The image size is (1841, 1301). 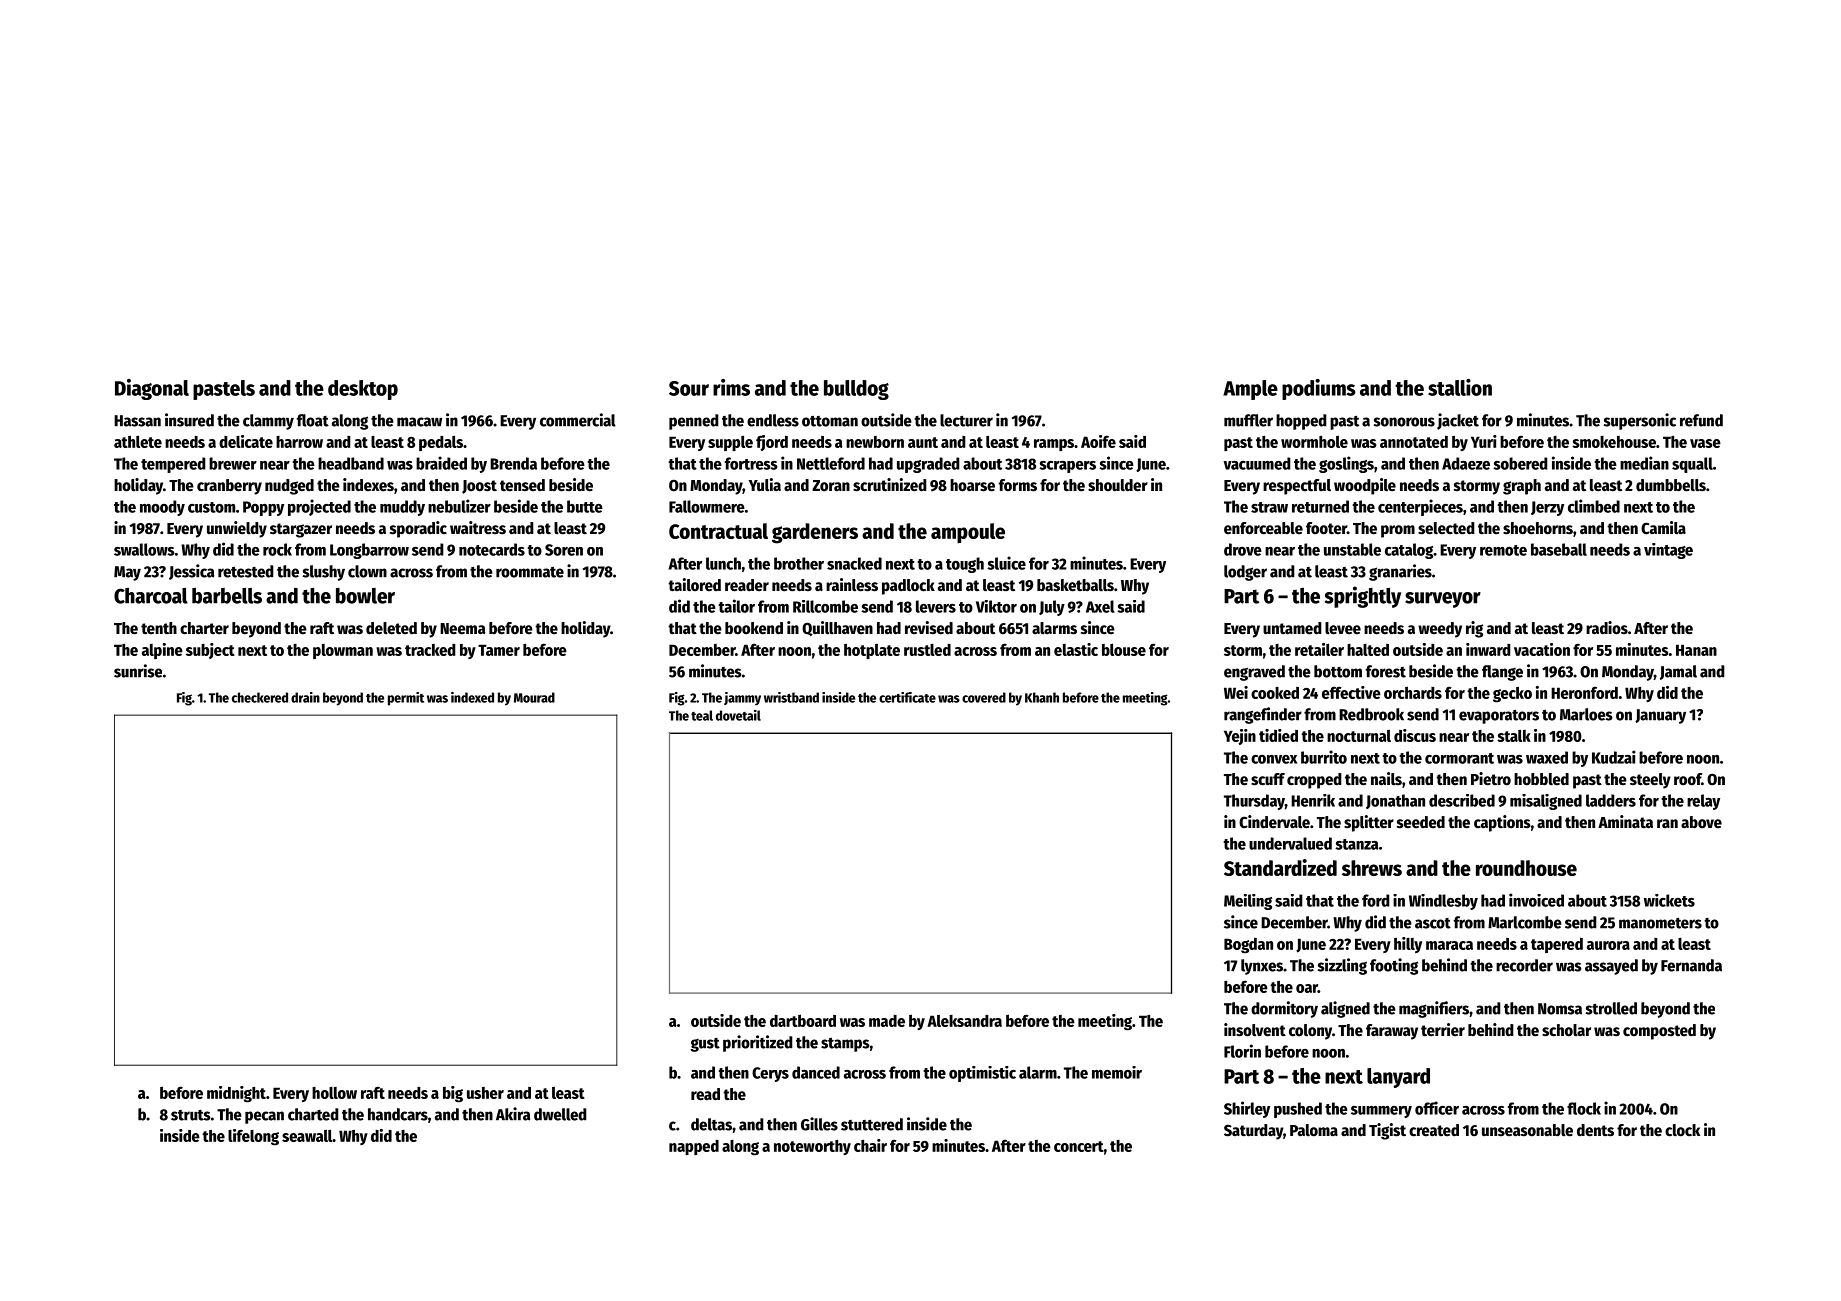 I want to click on Tigist, so click(x=1387, y=1131).
